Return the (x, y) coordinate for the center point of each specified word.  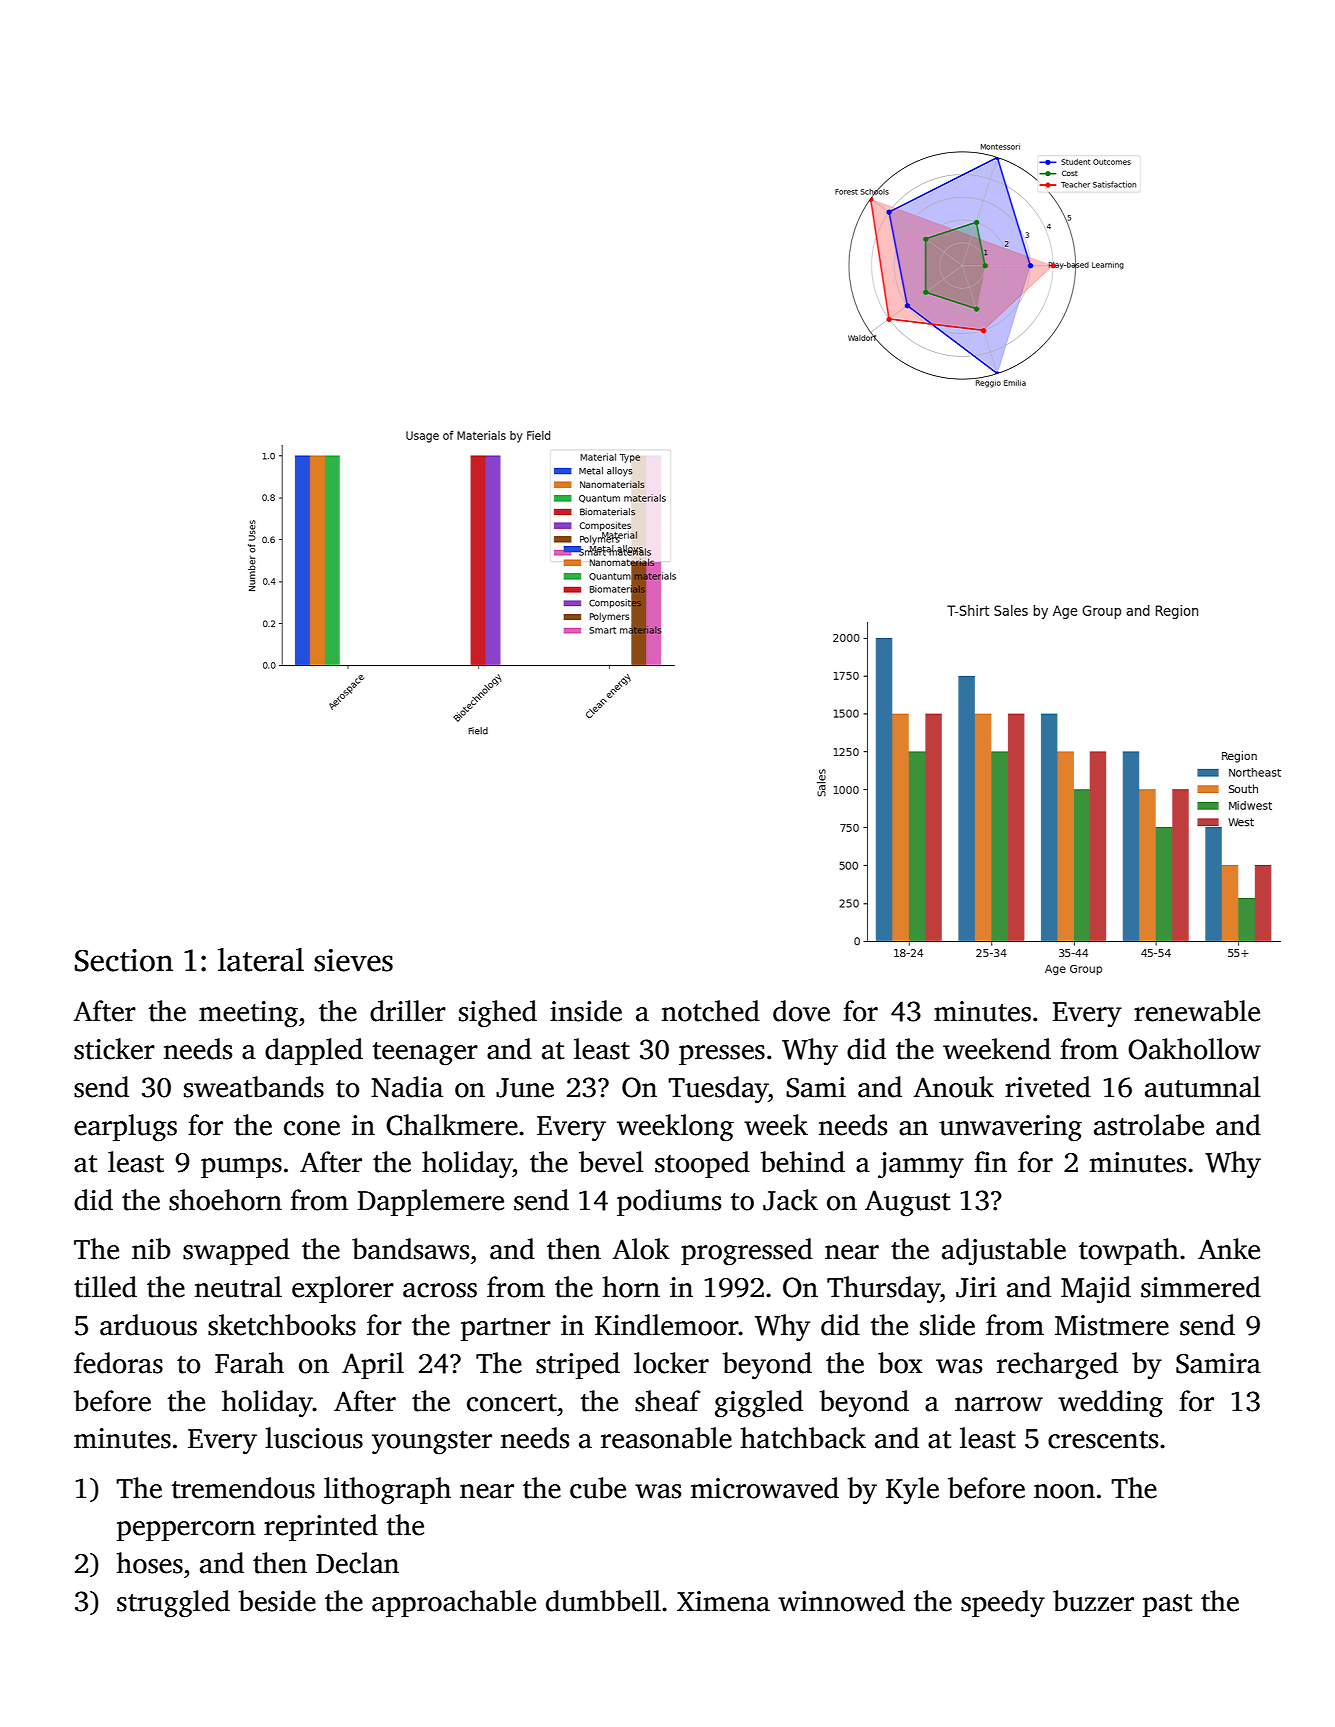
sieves (353, 960)
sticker (114, 1049)
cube (598, 1488)
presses (722, 1055)
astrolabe (1149, 1125)
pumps (241, 1168)
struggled (173, 1604)
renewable (1197, 1011)
